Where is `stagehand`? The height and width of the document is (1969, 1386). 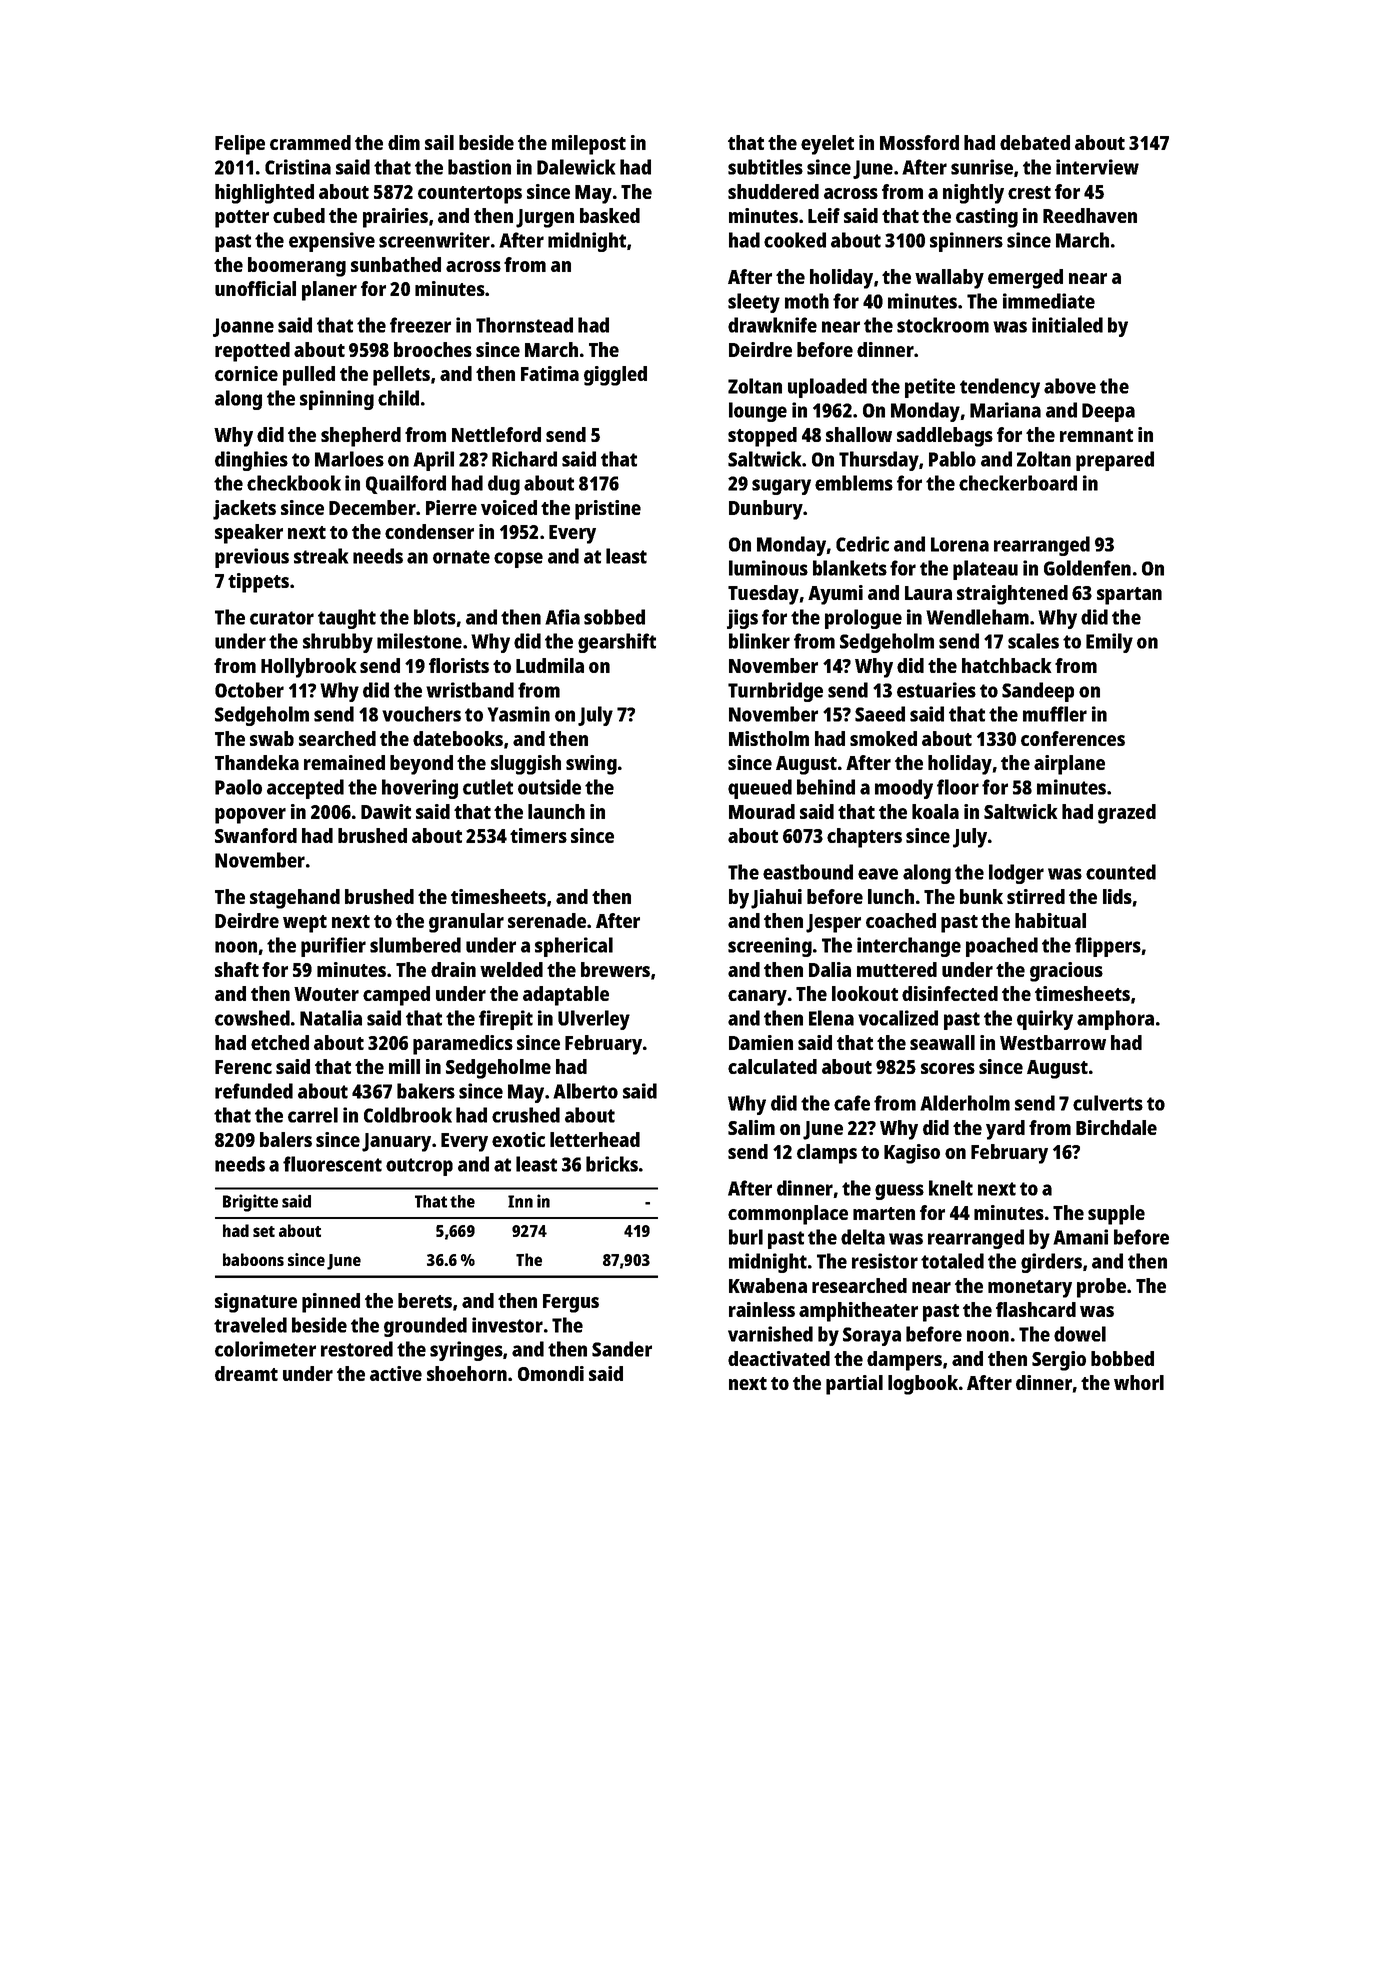
stagehand is located at coordinates (295, 899).
